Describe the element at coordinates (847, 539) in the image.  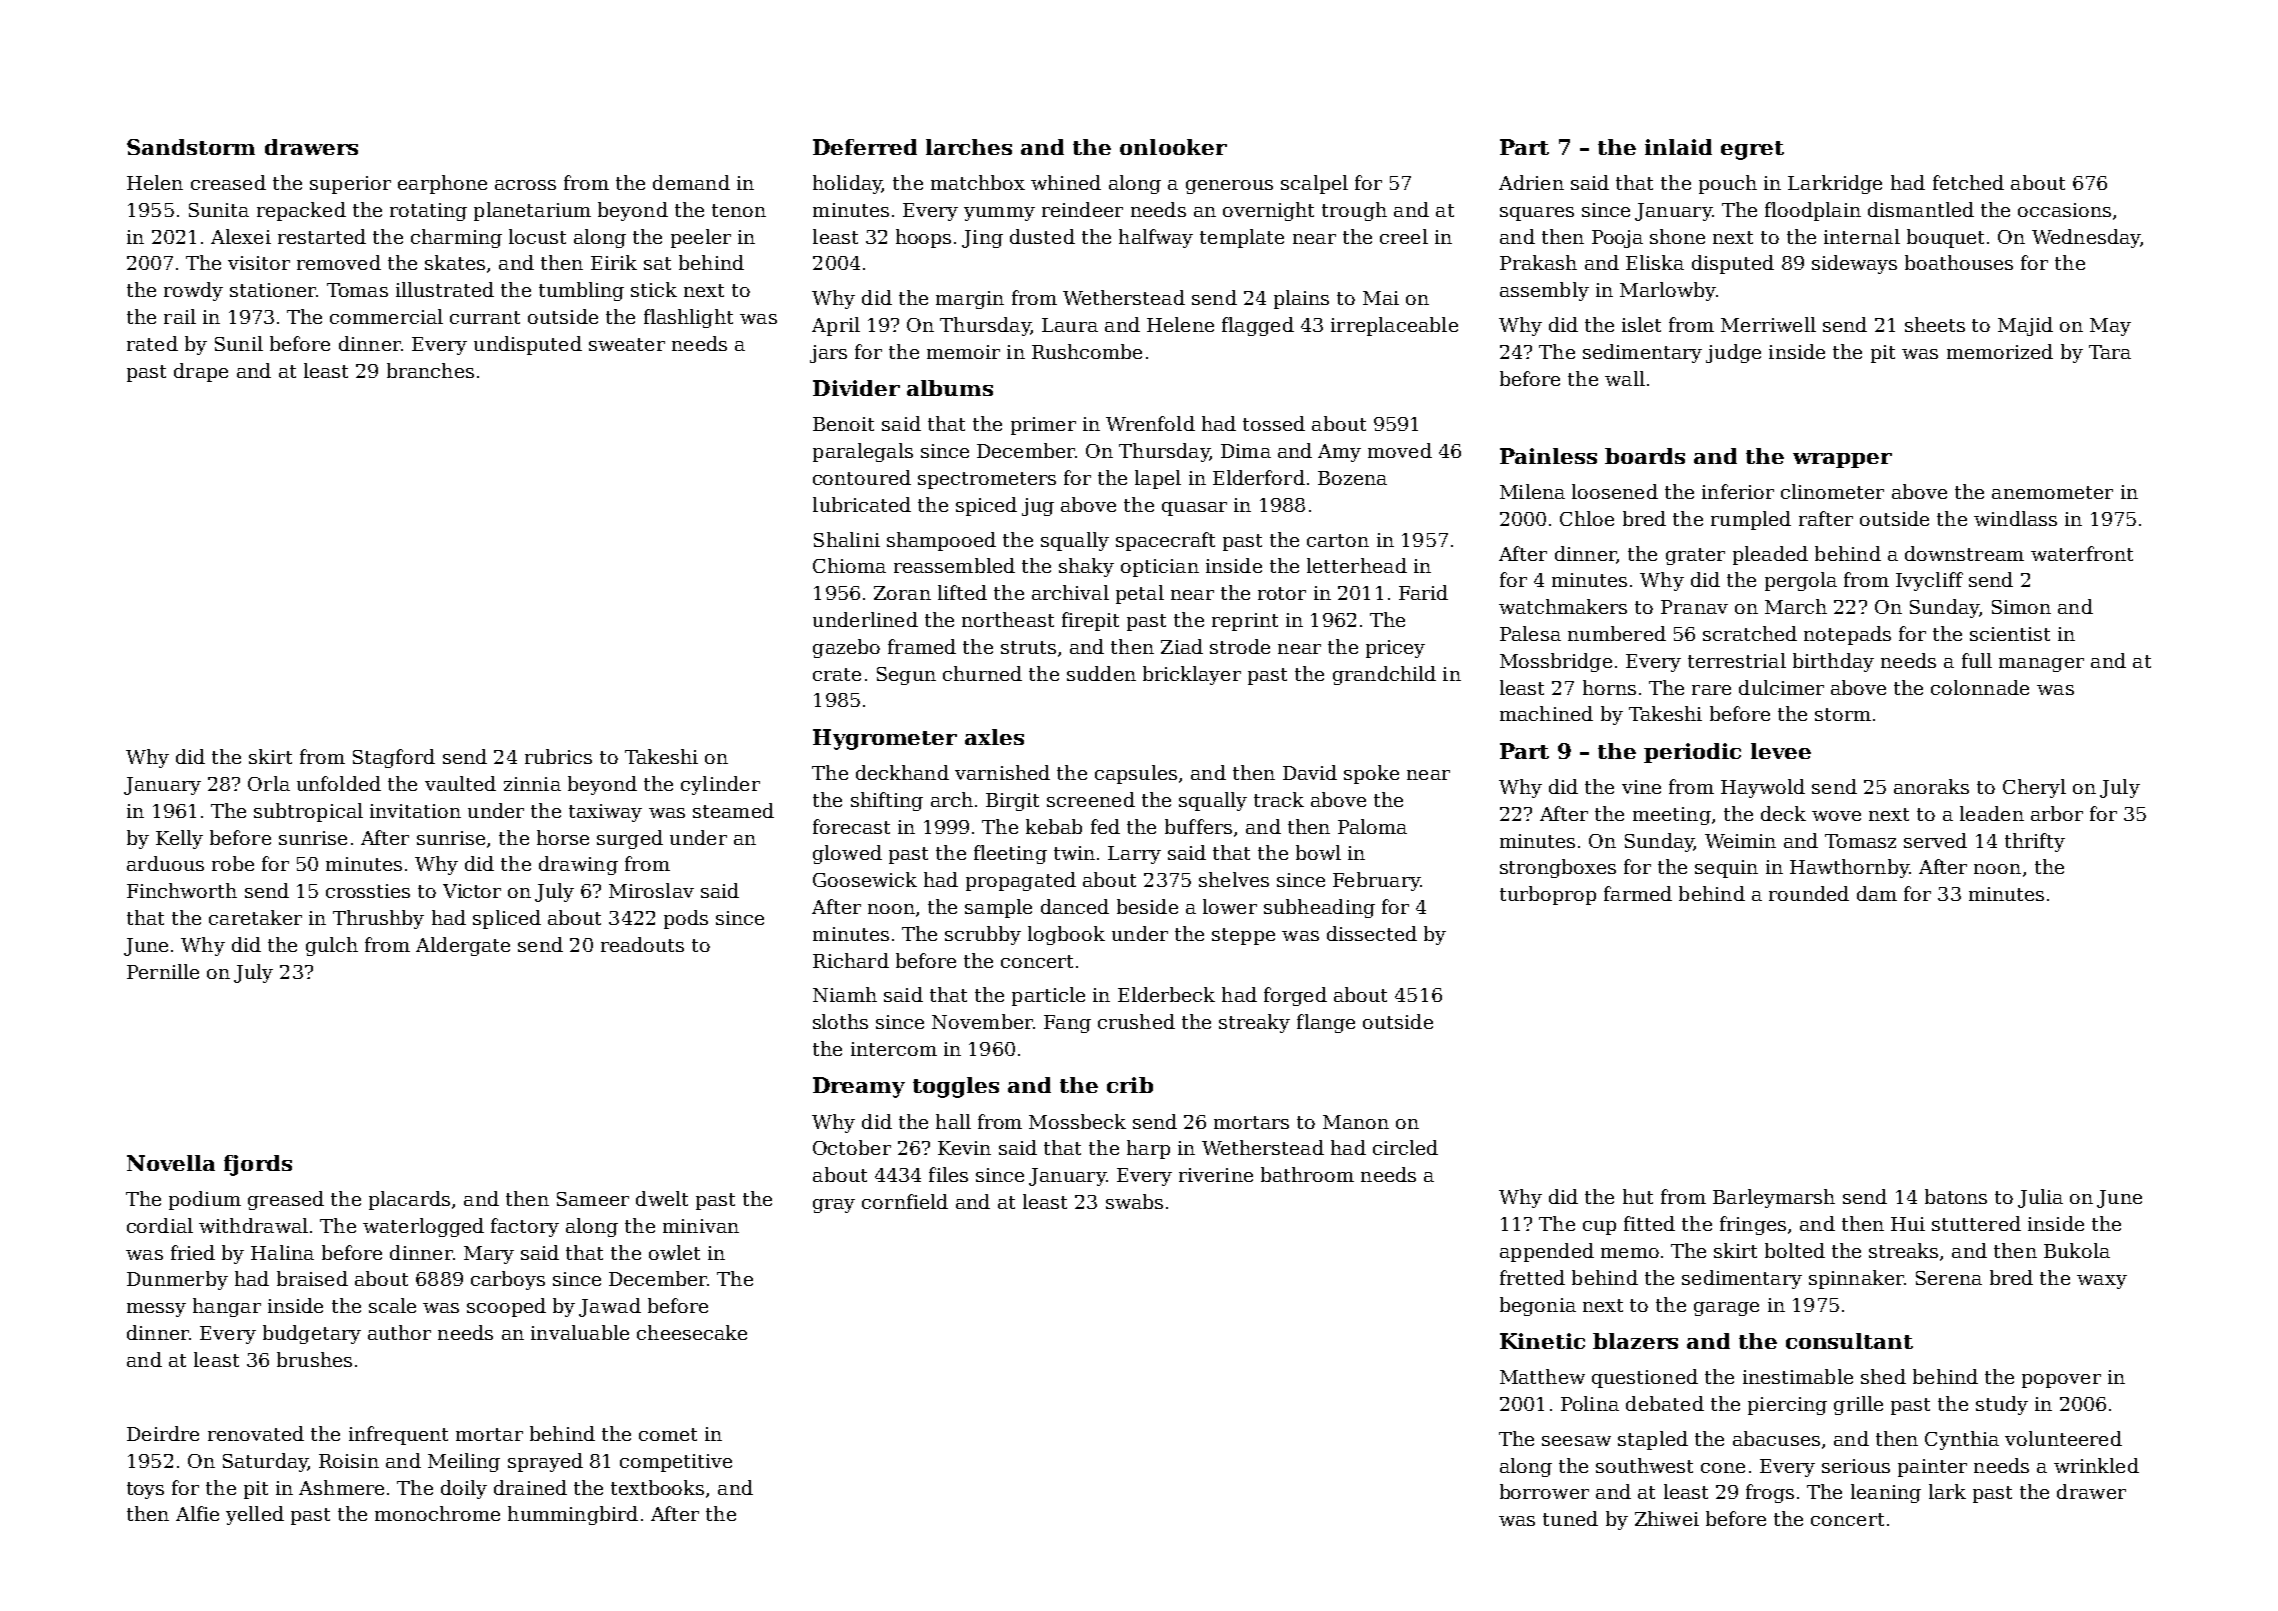
I see `Shalini` at that location.
